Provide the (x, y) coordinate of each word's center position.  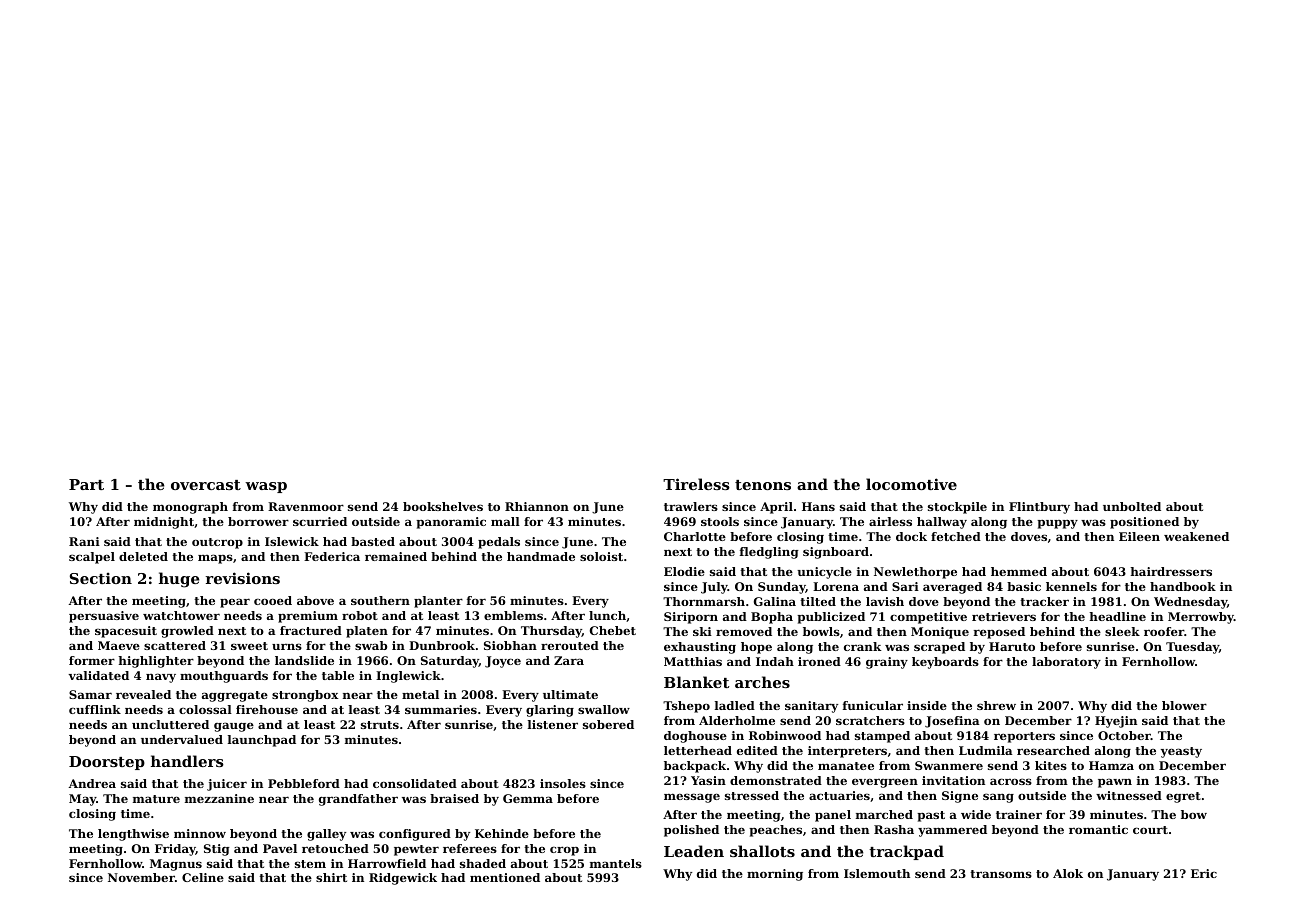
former (92, 660)
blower (1184, 705)
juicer (227, 785)
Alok (1068, 873)
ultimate (570, 694)
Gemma (528, 798)
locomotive (911, 484)
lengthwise (133, 835)
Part (86, 484)
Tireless (696, 484)
